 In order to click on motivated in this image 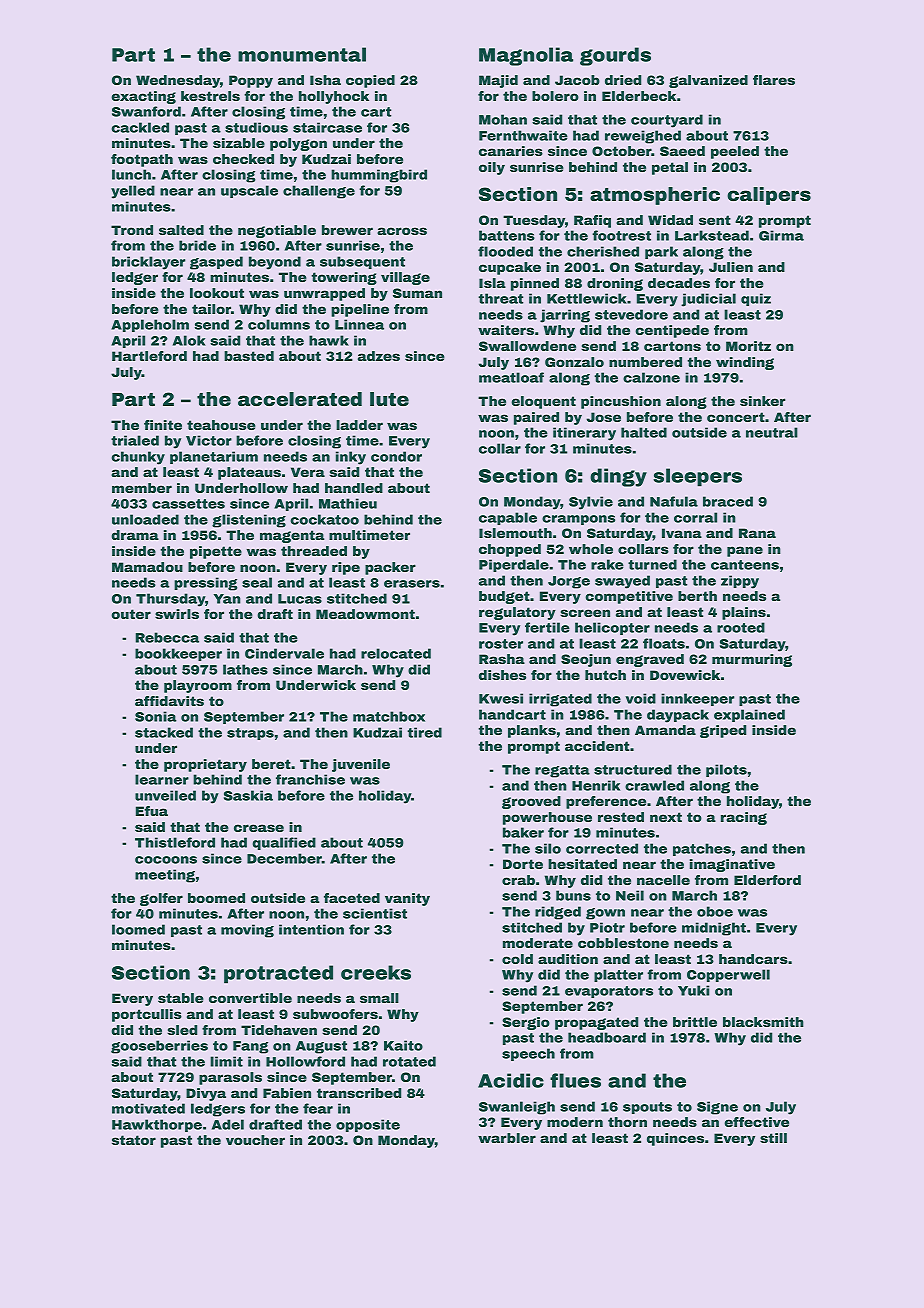, I will do `click(148, 1108)`.
